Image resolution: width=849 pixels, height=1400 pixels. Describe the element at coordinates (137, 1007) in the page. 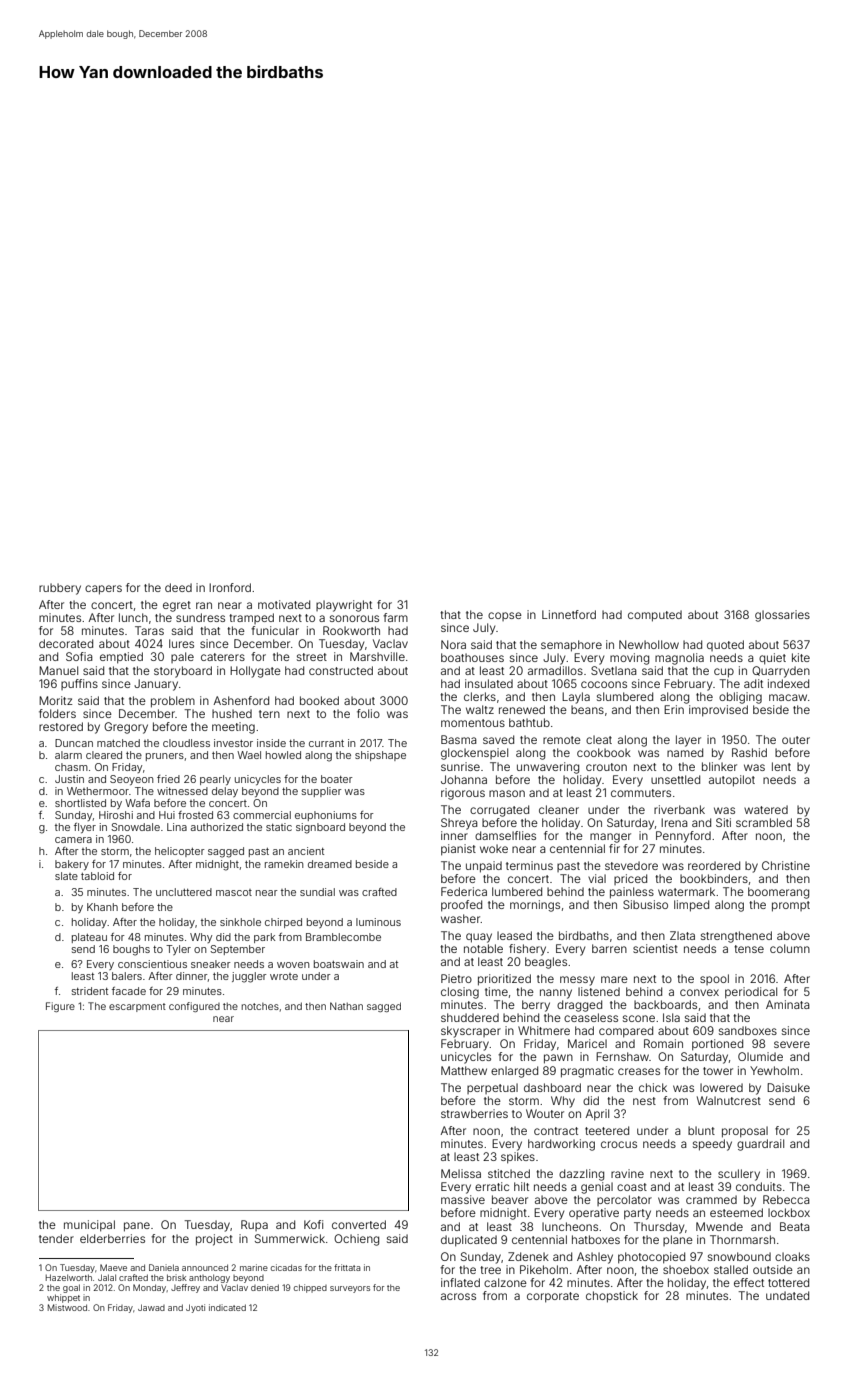

I see `escarpment` at that location.
